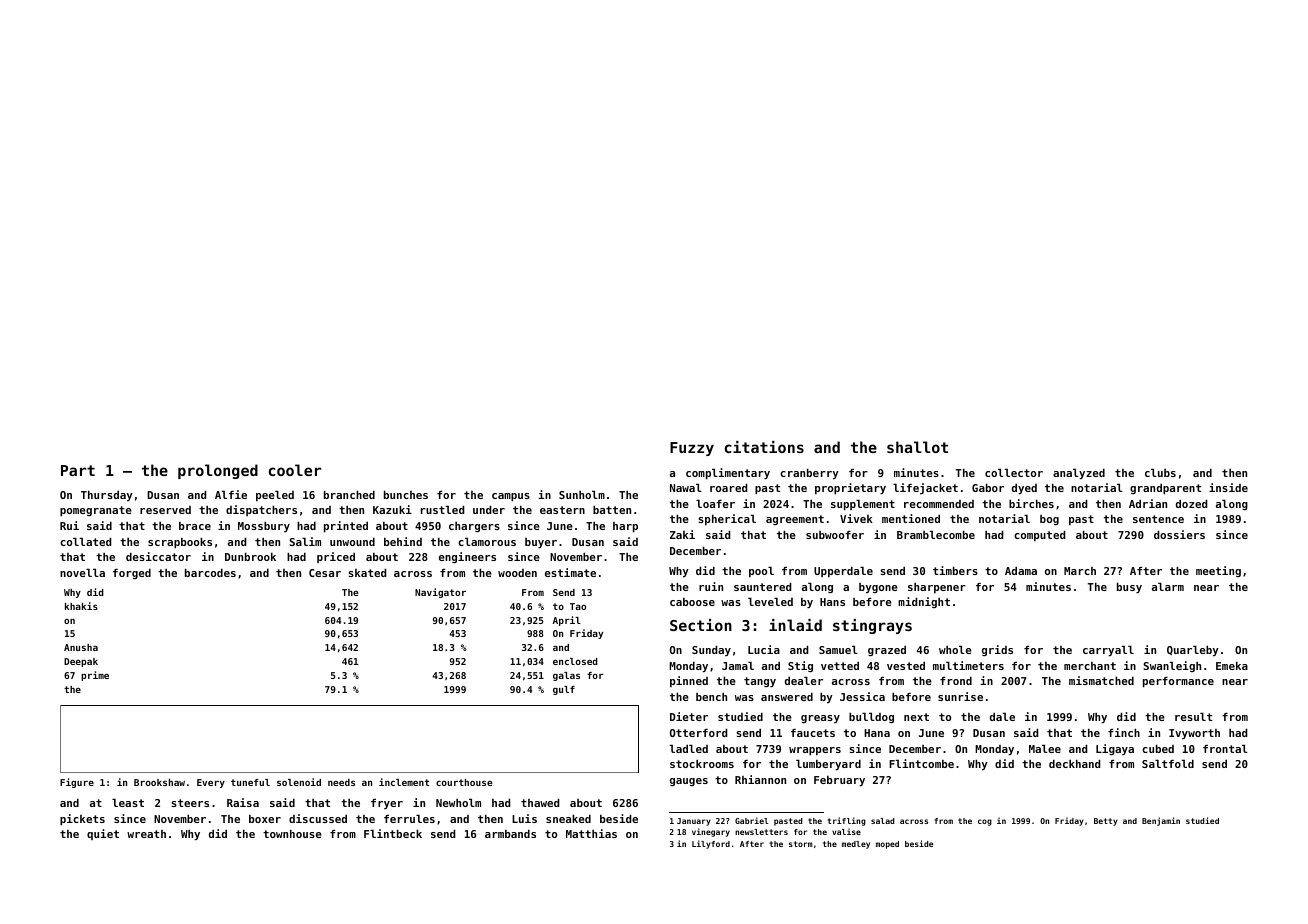  Describe the element at coordinates (78, 470) in the document. I see `Part` at that location.
